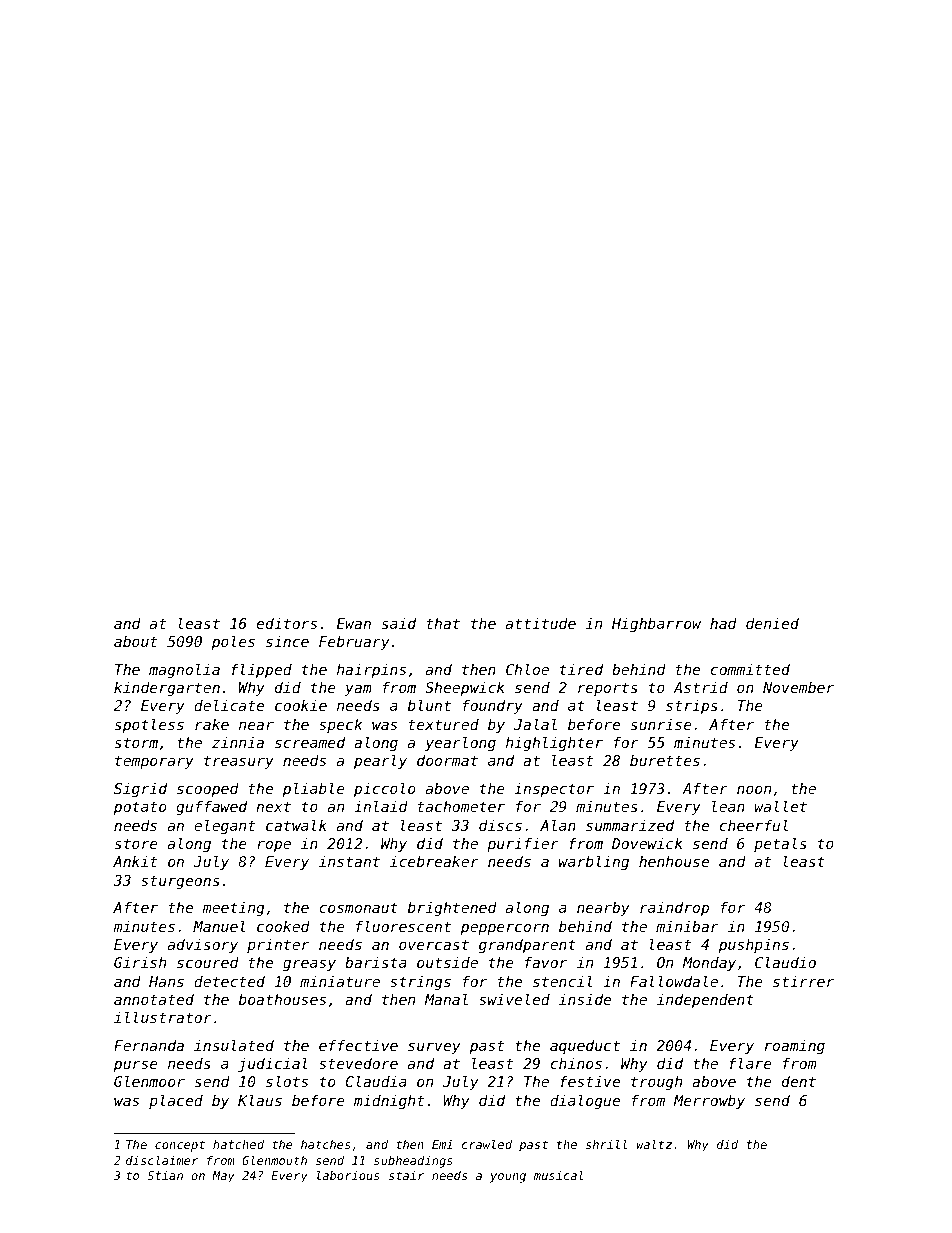 The width and height of the image is (952, 1233). What do you see at coordinates (781, 806) in the image?
I see `wallet` at bounding box center [781, 806].
